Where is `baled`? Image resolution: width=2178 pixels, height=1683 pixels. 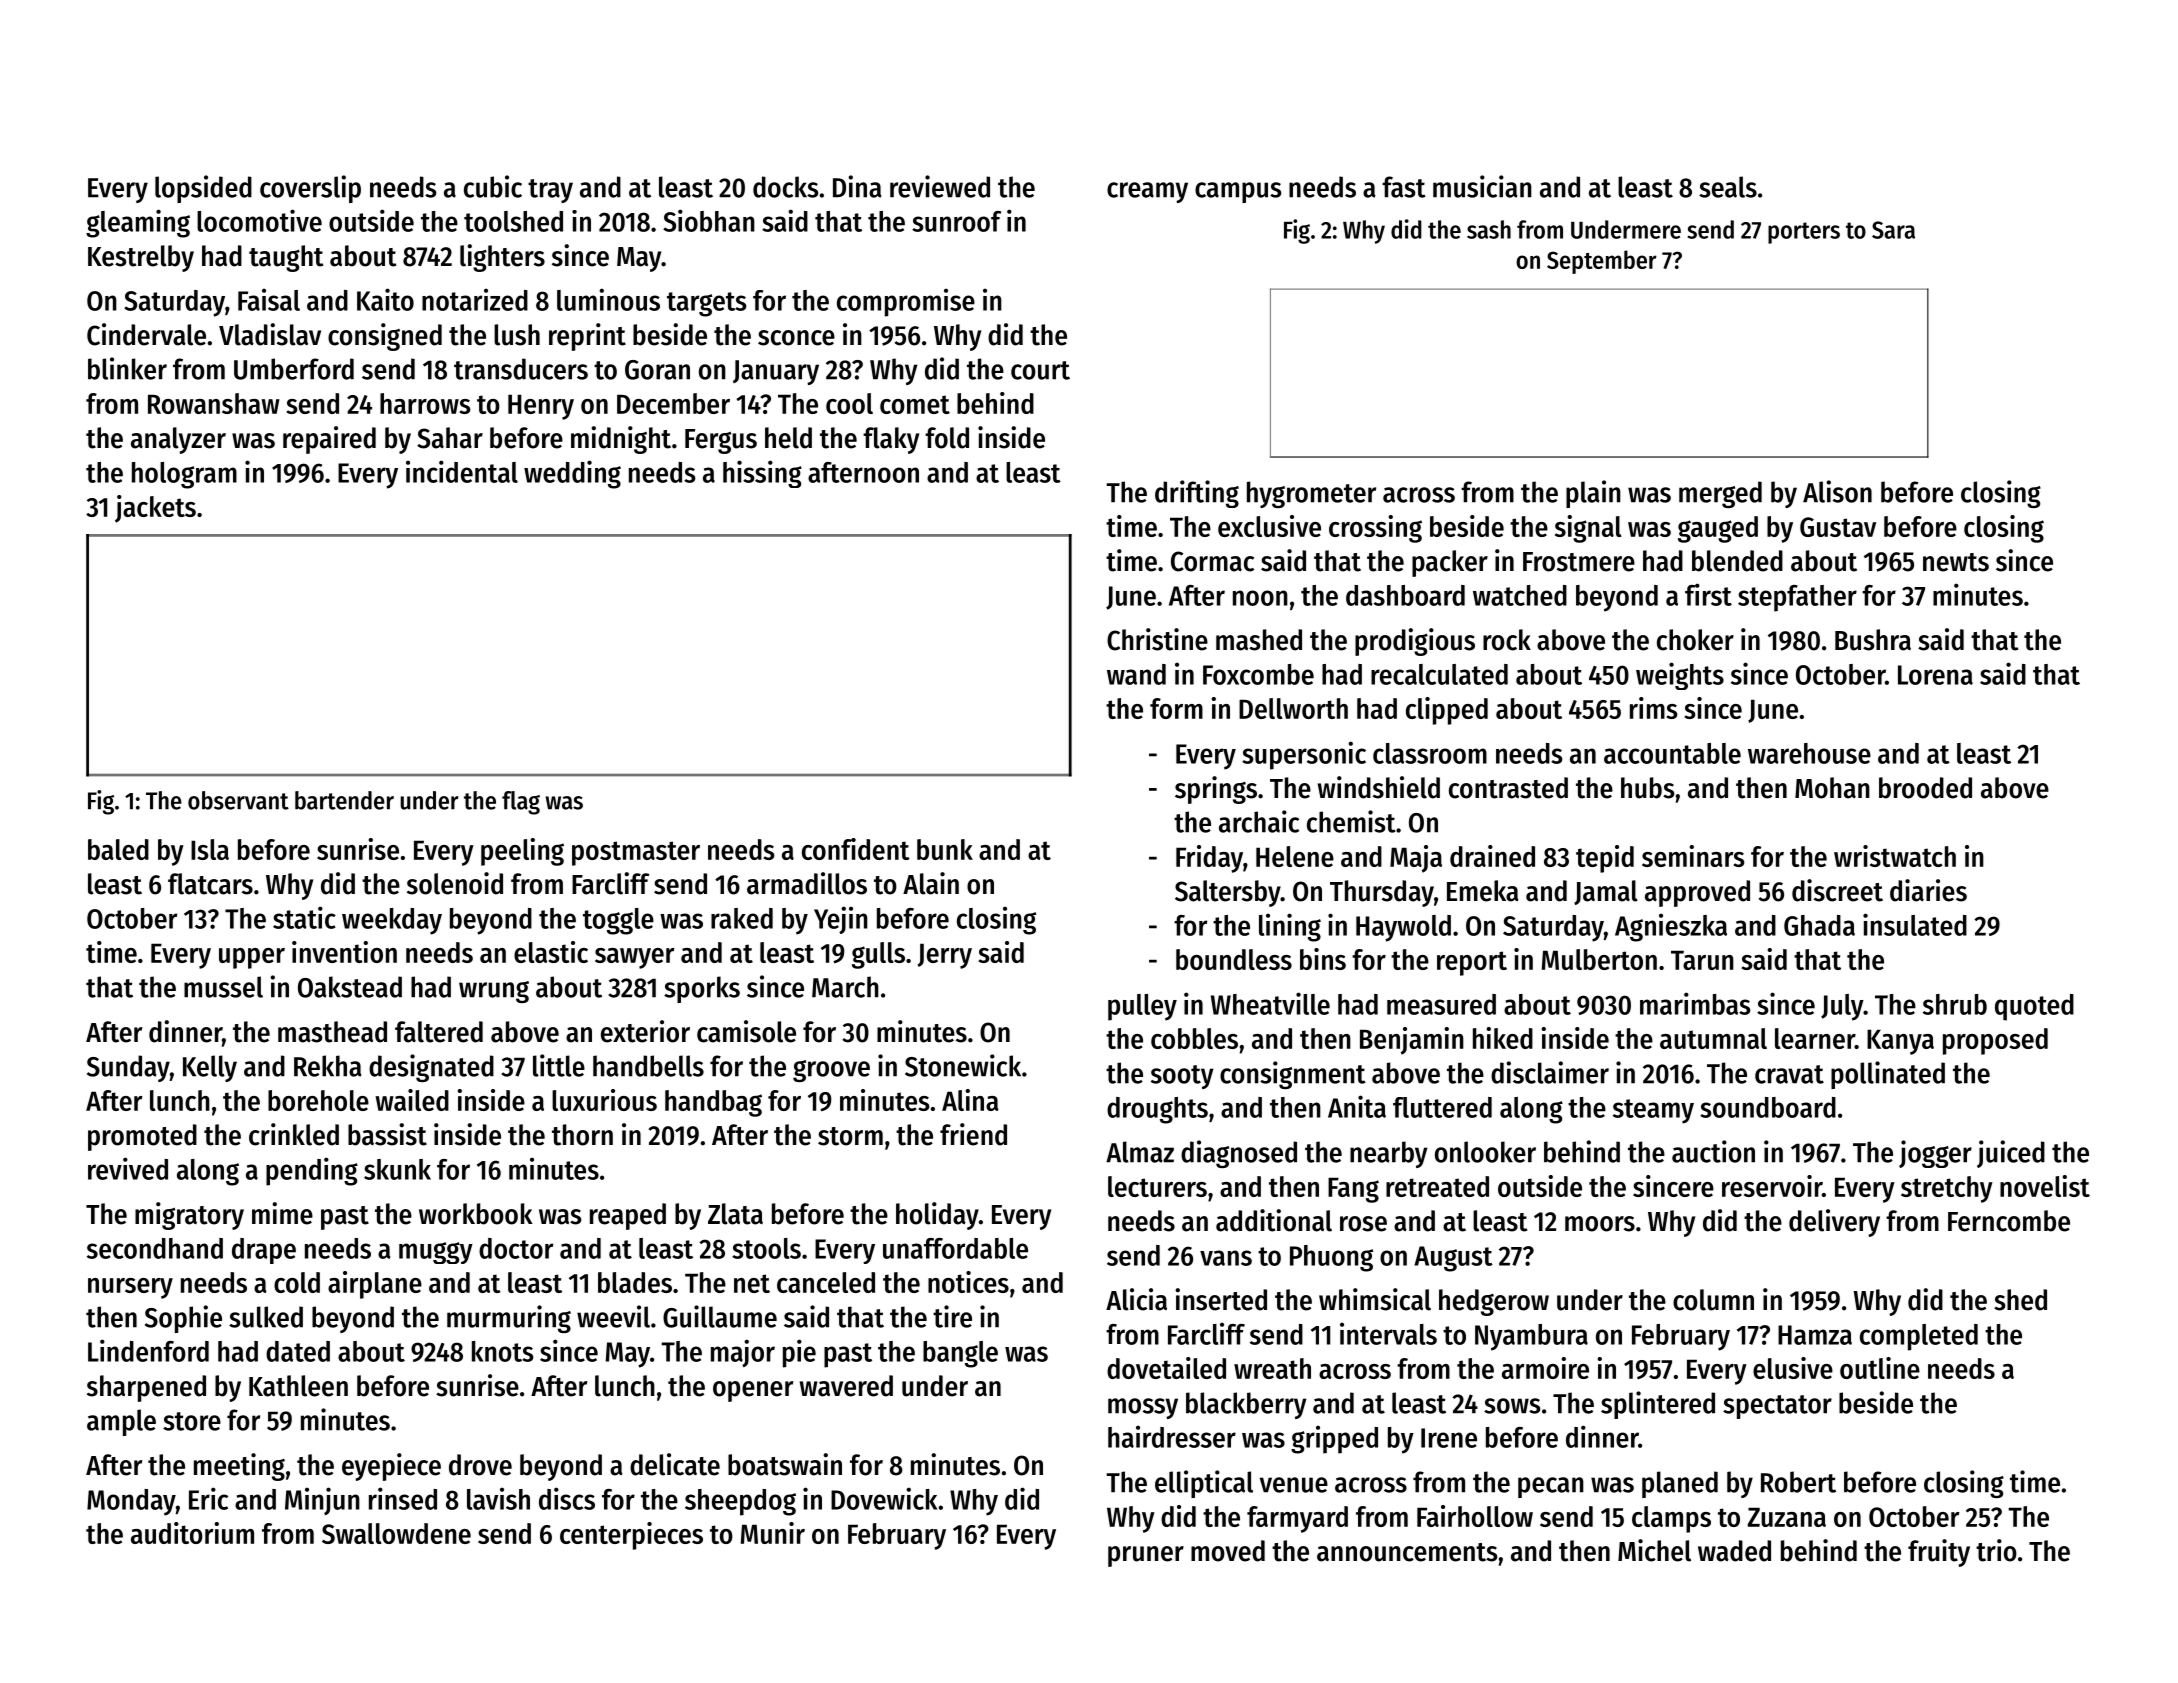 baled is located at coordinates (118, 849).
